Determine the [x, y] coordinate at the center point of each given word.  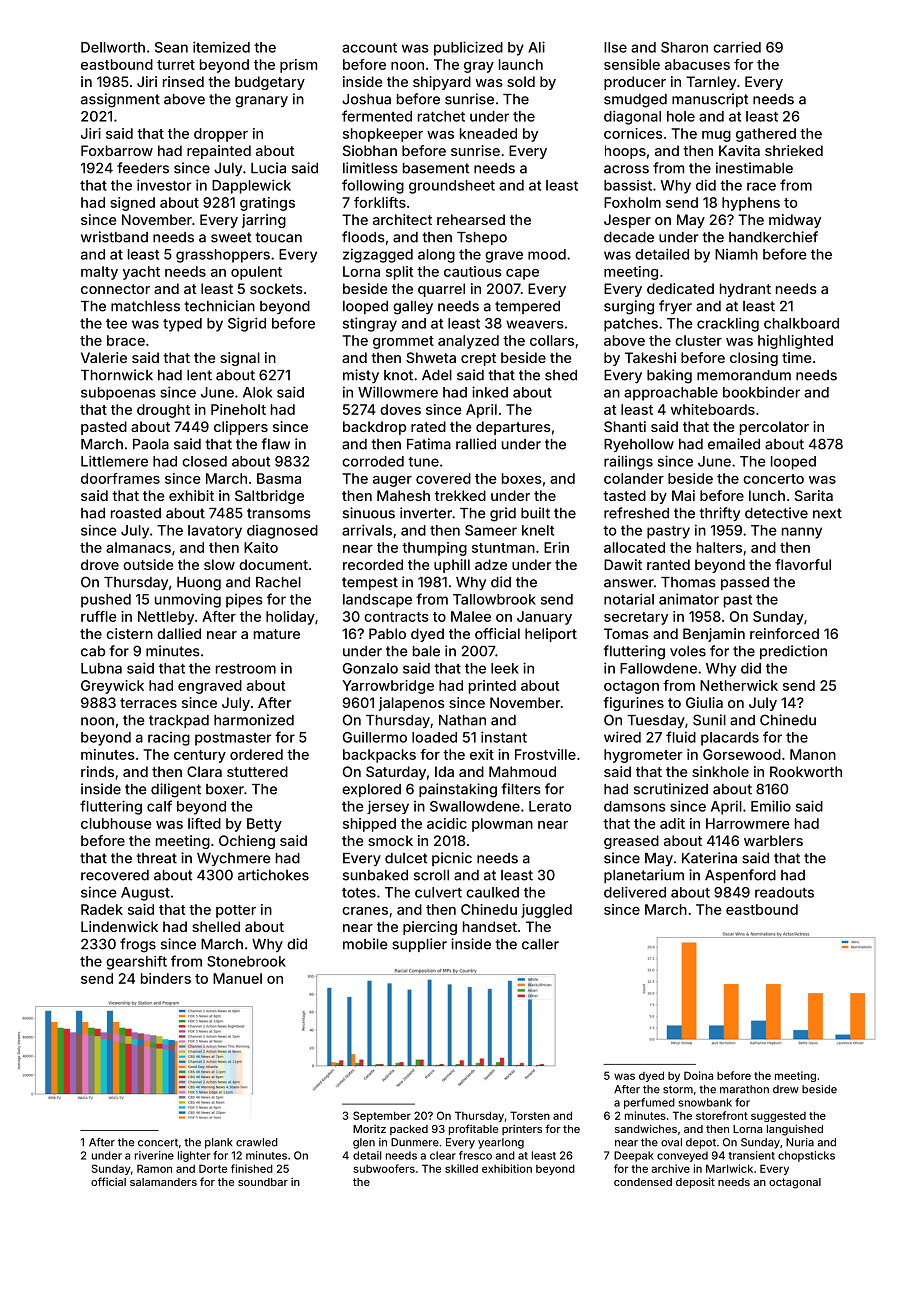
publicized [468, 48]
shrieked [794, 150]
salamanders [163, 1182]
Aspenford [740, 876]
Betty [264, 825]
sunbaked [375, 875]
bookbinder [761, 392]
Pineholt [238, 409]
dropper [221, 135]
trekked [460, 495]
